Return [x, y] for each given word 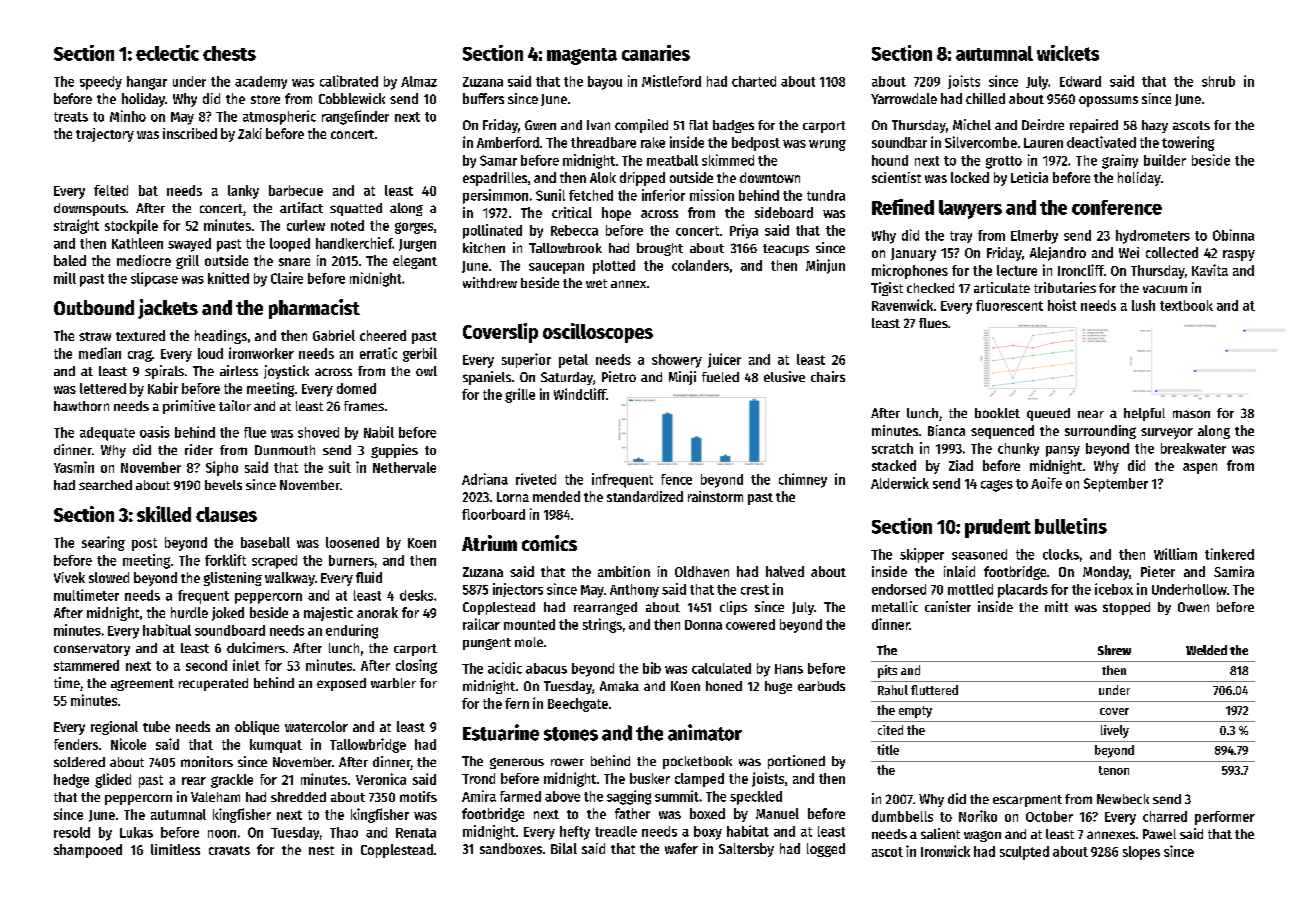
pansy [1063, 451]
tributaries [1065, 287]
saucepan [556, 268]
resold [72, 832]
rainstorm [715, 496]
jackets [168, 309]
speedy [101, 83]
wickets [1068, 53]
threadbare [603, 142]
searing [103, 543]
